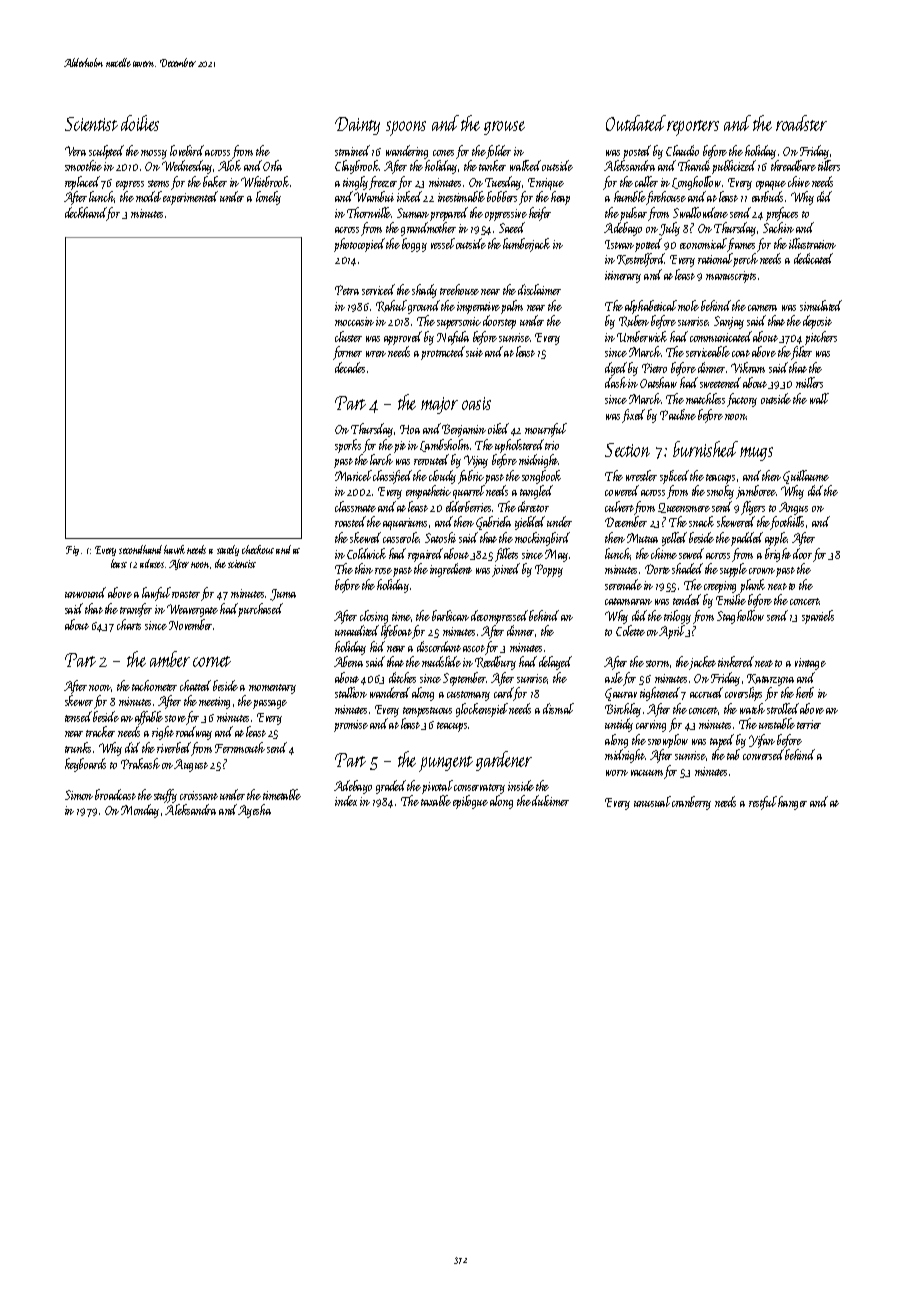  I want to click on joined, so click(506, 570).
